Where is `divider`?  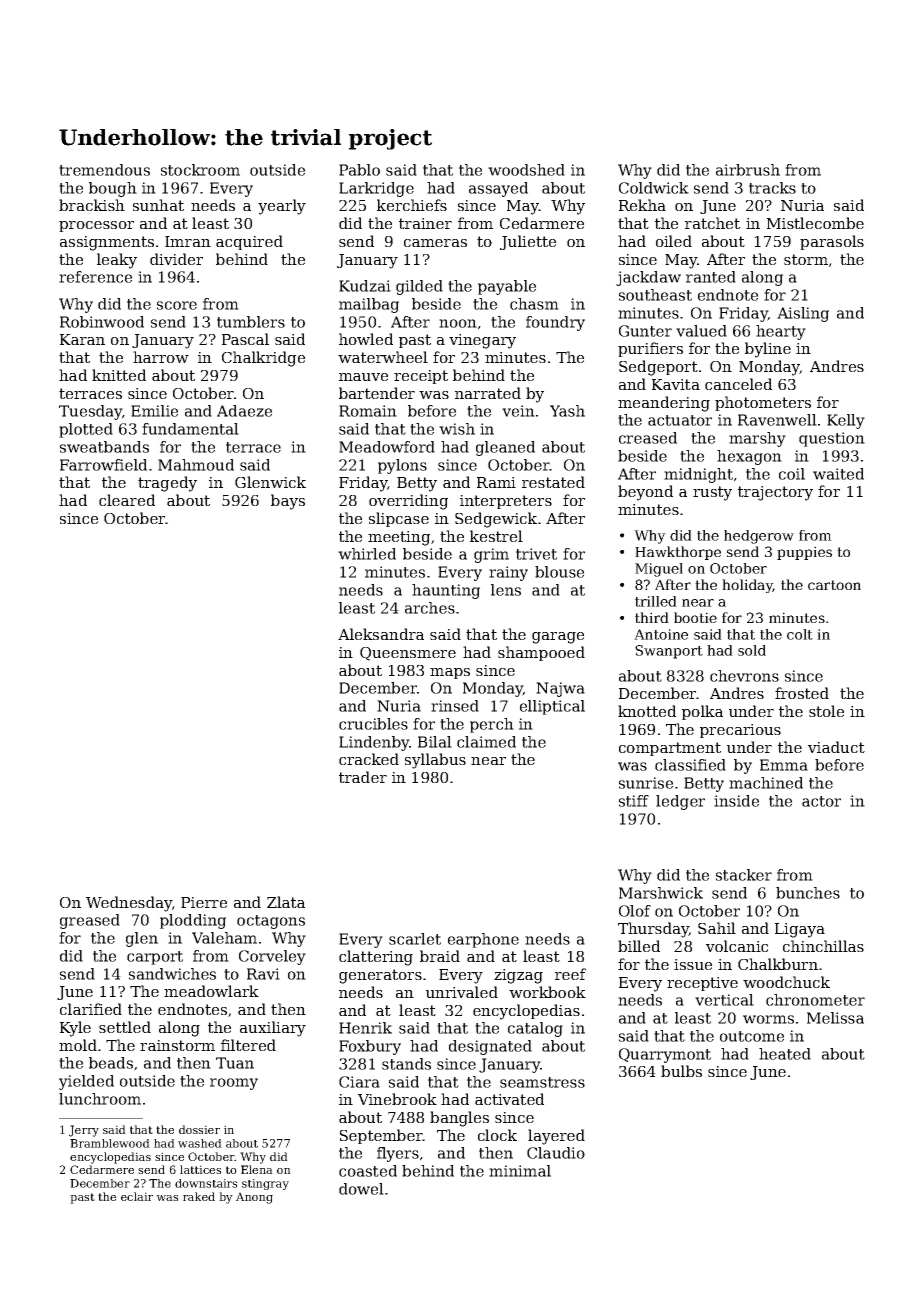 divider is located at coordinates (176, 259).
